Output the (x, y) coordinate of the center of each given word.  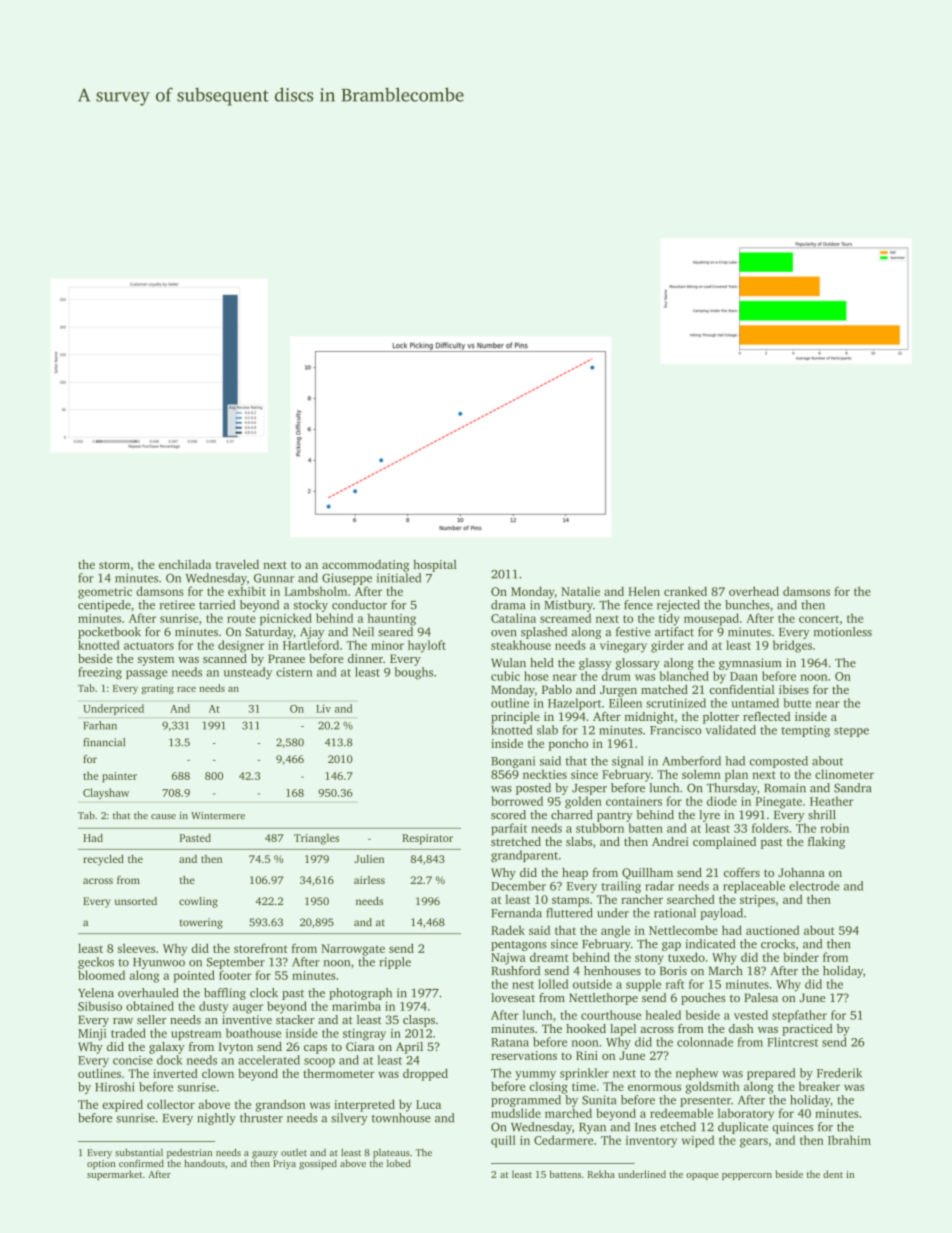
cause (163, 816)
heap (575, 874)
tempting (805, 731)
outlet (294, 1152)
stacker (295, 1019)
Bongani (513, 762)
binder (801, 957)
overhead (754, 591)
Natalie (580, 591)
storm (114, 565)
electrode (814, 886)
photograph (360, 994)
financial (104, 742)
